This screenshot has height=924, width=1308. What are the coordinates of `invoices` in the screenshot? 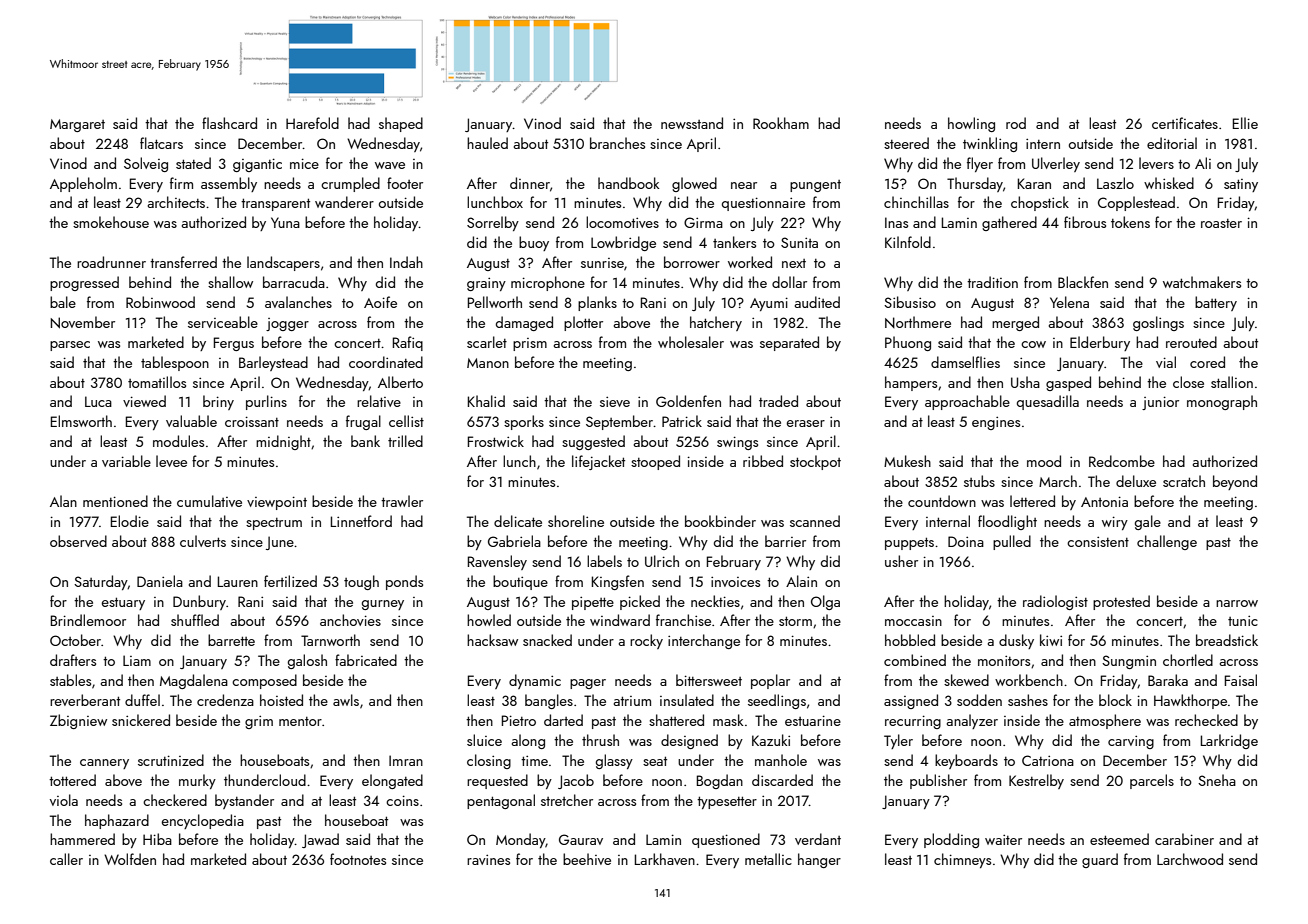 It's located at (735, 581).
